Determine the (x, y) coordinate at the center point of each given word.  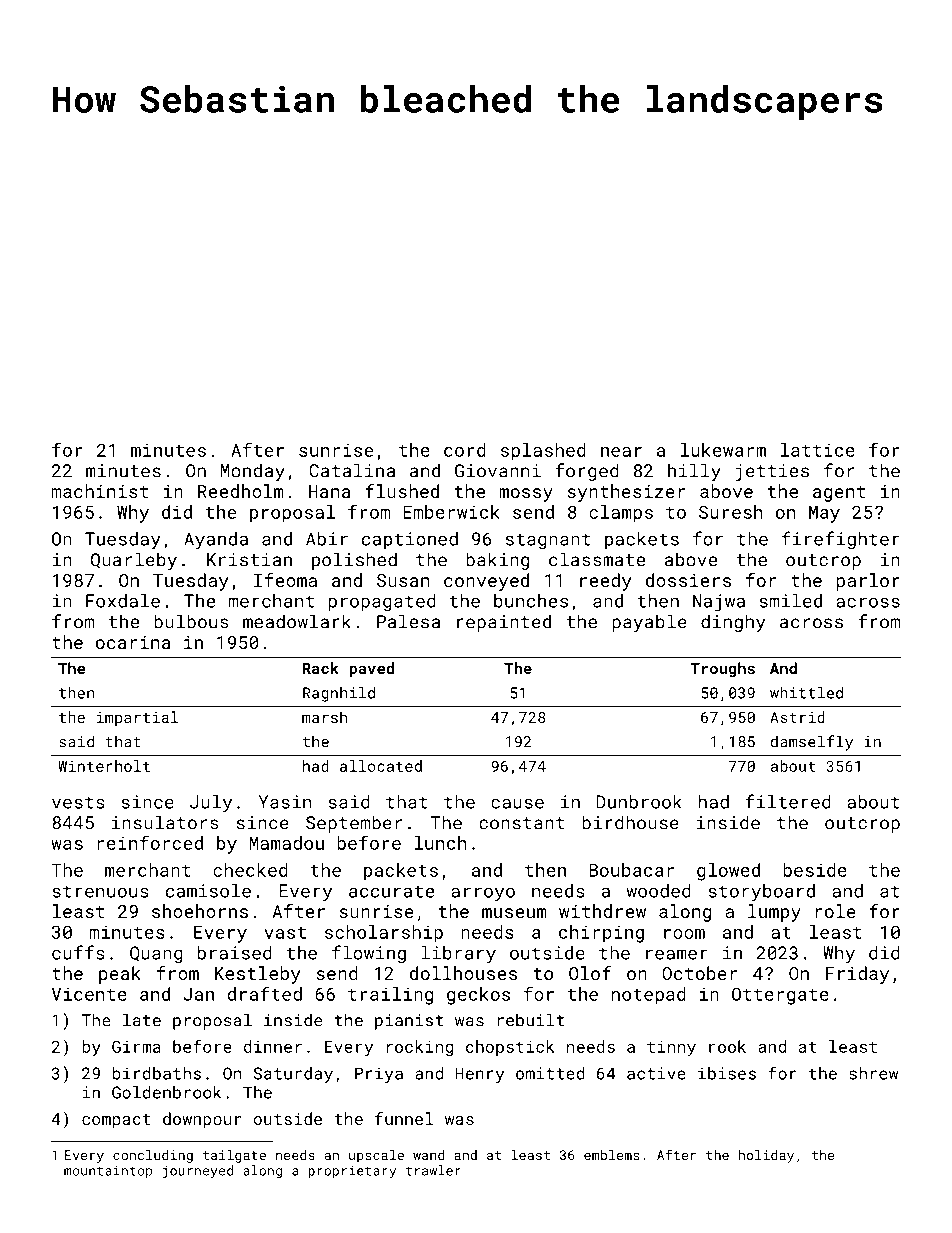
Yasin (285, 802)
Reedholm (241, 491)
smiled (791, 601)
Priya (379, 1075)
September (354, 824)
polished (354, 561)
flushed (402, 491)
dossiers (688, 580)
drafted (265, 993)
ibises (727, 1073)
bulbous (191, 621)
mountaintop (108, 1172)
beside (815, 870)
